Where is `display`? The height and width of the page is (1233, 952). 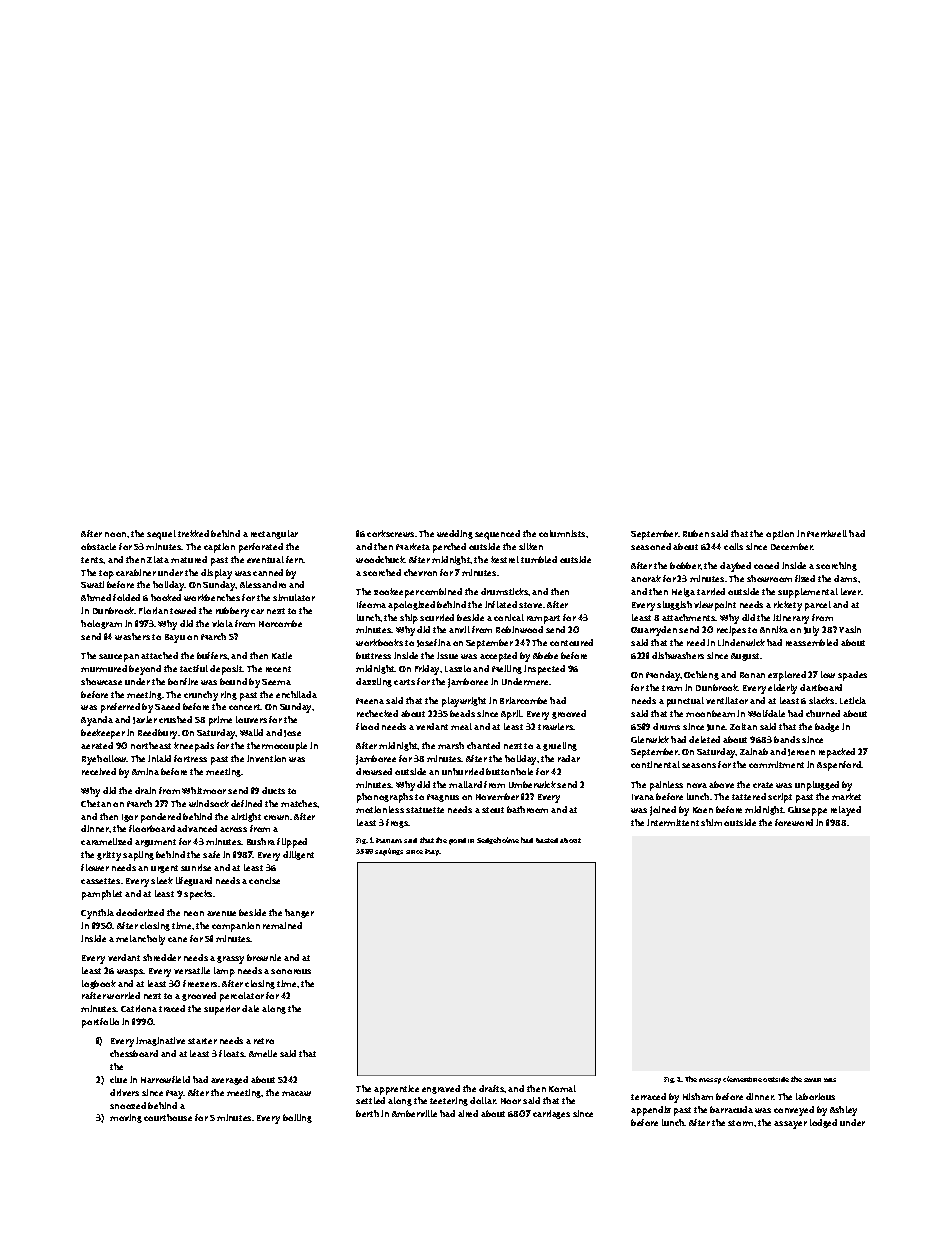 display is located at coordinates (216, 574).
